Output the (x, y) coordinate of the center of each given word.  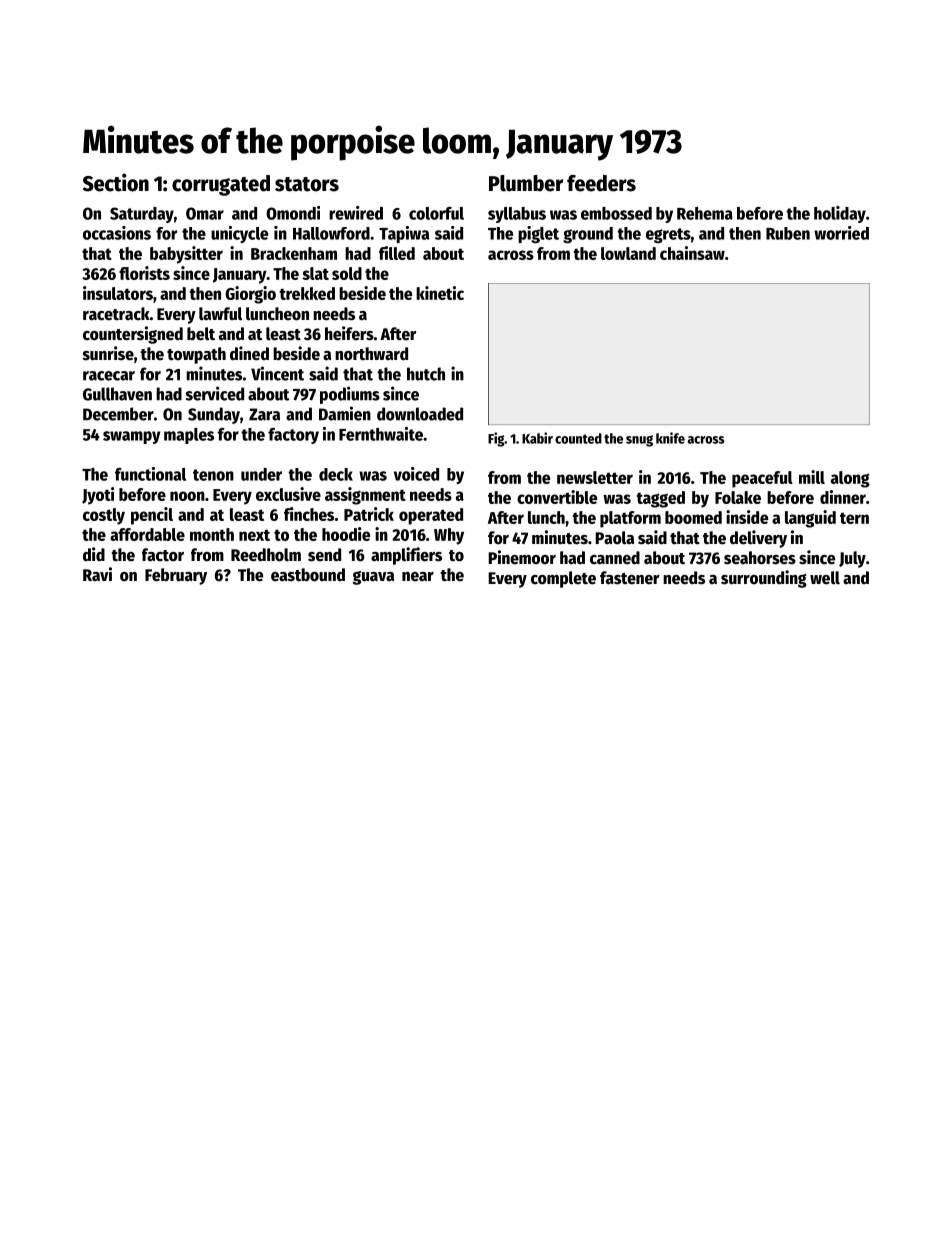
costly (104, 516)
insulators (118, 293)
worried (841, 233)
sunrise (108, 353)
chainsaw (692, 253)
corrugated (221, 185)
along (850, 479)
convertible (557, 497)
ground (588, 235)
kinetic (440, 293)
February (176, 576)
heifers (349, 333)
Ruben (788, 233)
